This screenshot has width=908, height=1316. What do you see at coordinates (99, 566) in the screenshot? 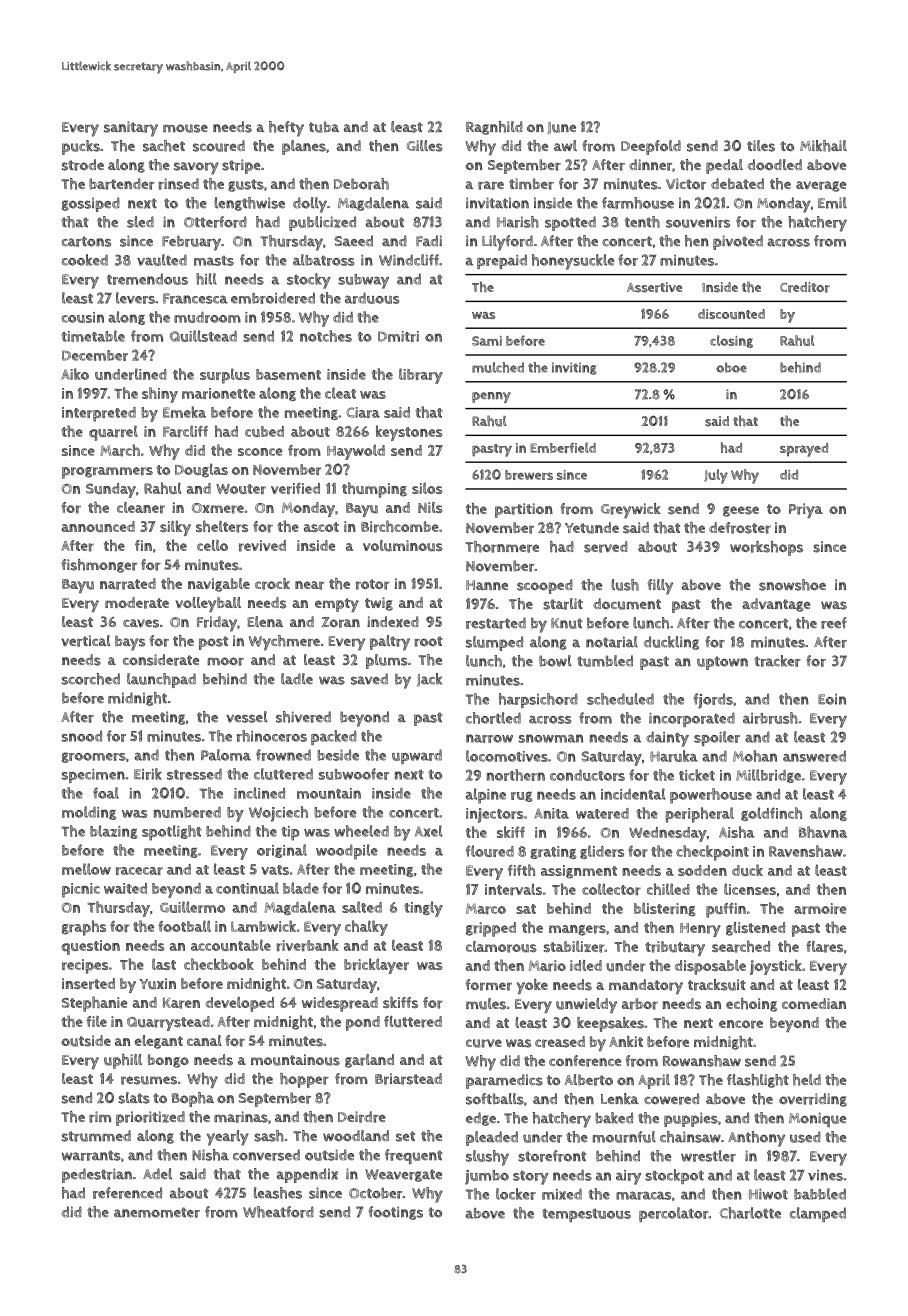
I see `fishmonger` at bounding box center [99, 566].
